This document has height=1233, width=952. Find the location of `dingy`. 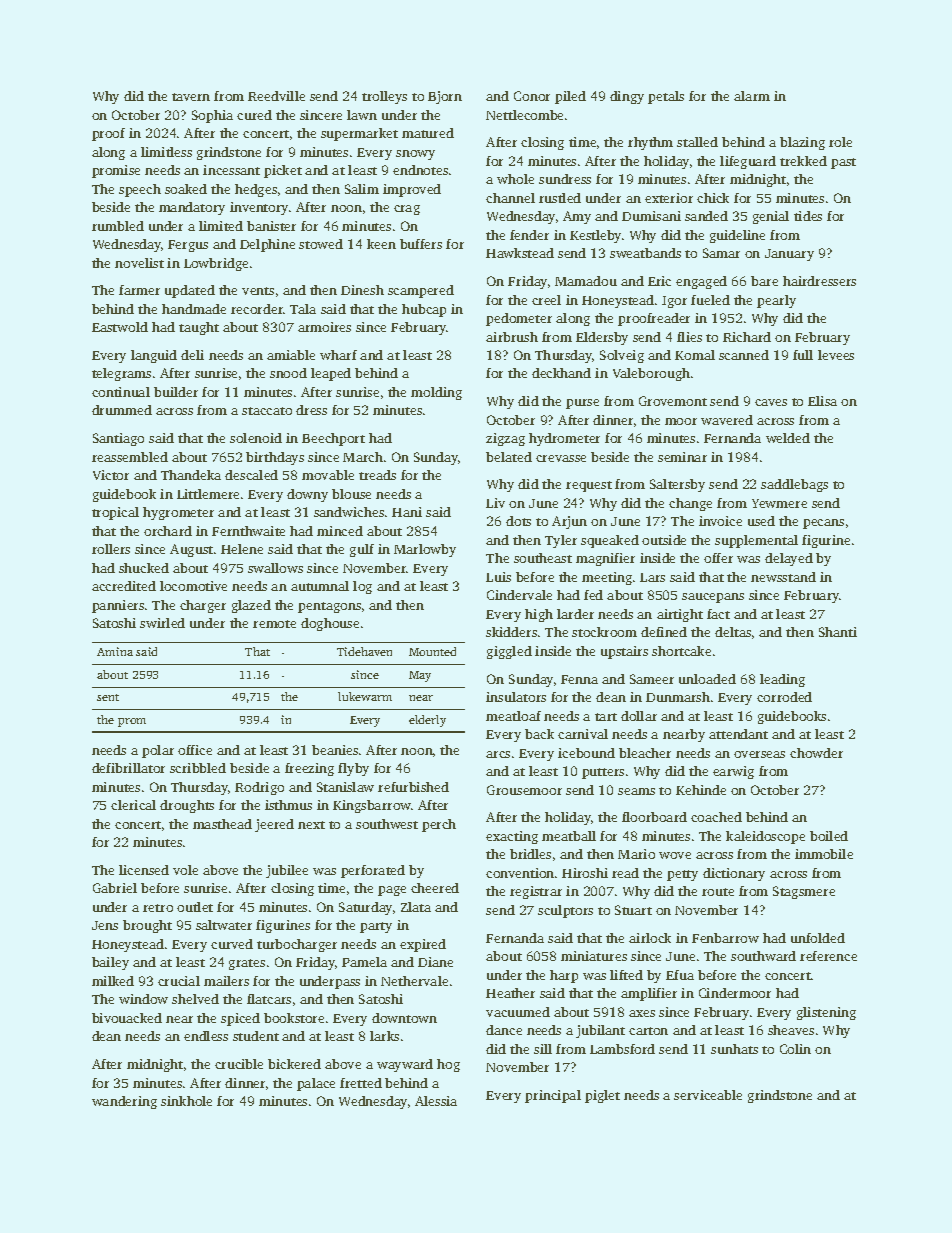

dingy is located at coordinates (627, 97).
